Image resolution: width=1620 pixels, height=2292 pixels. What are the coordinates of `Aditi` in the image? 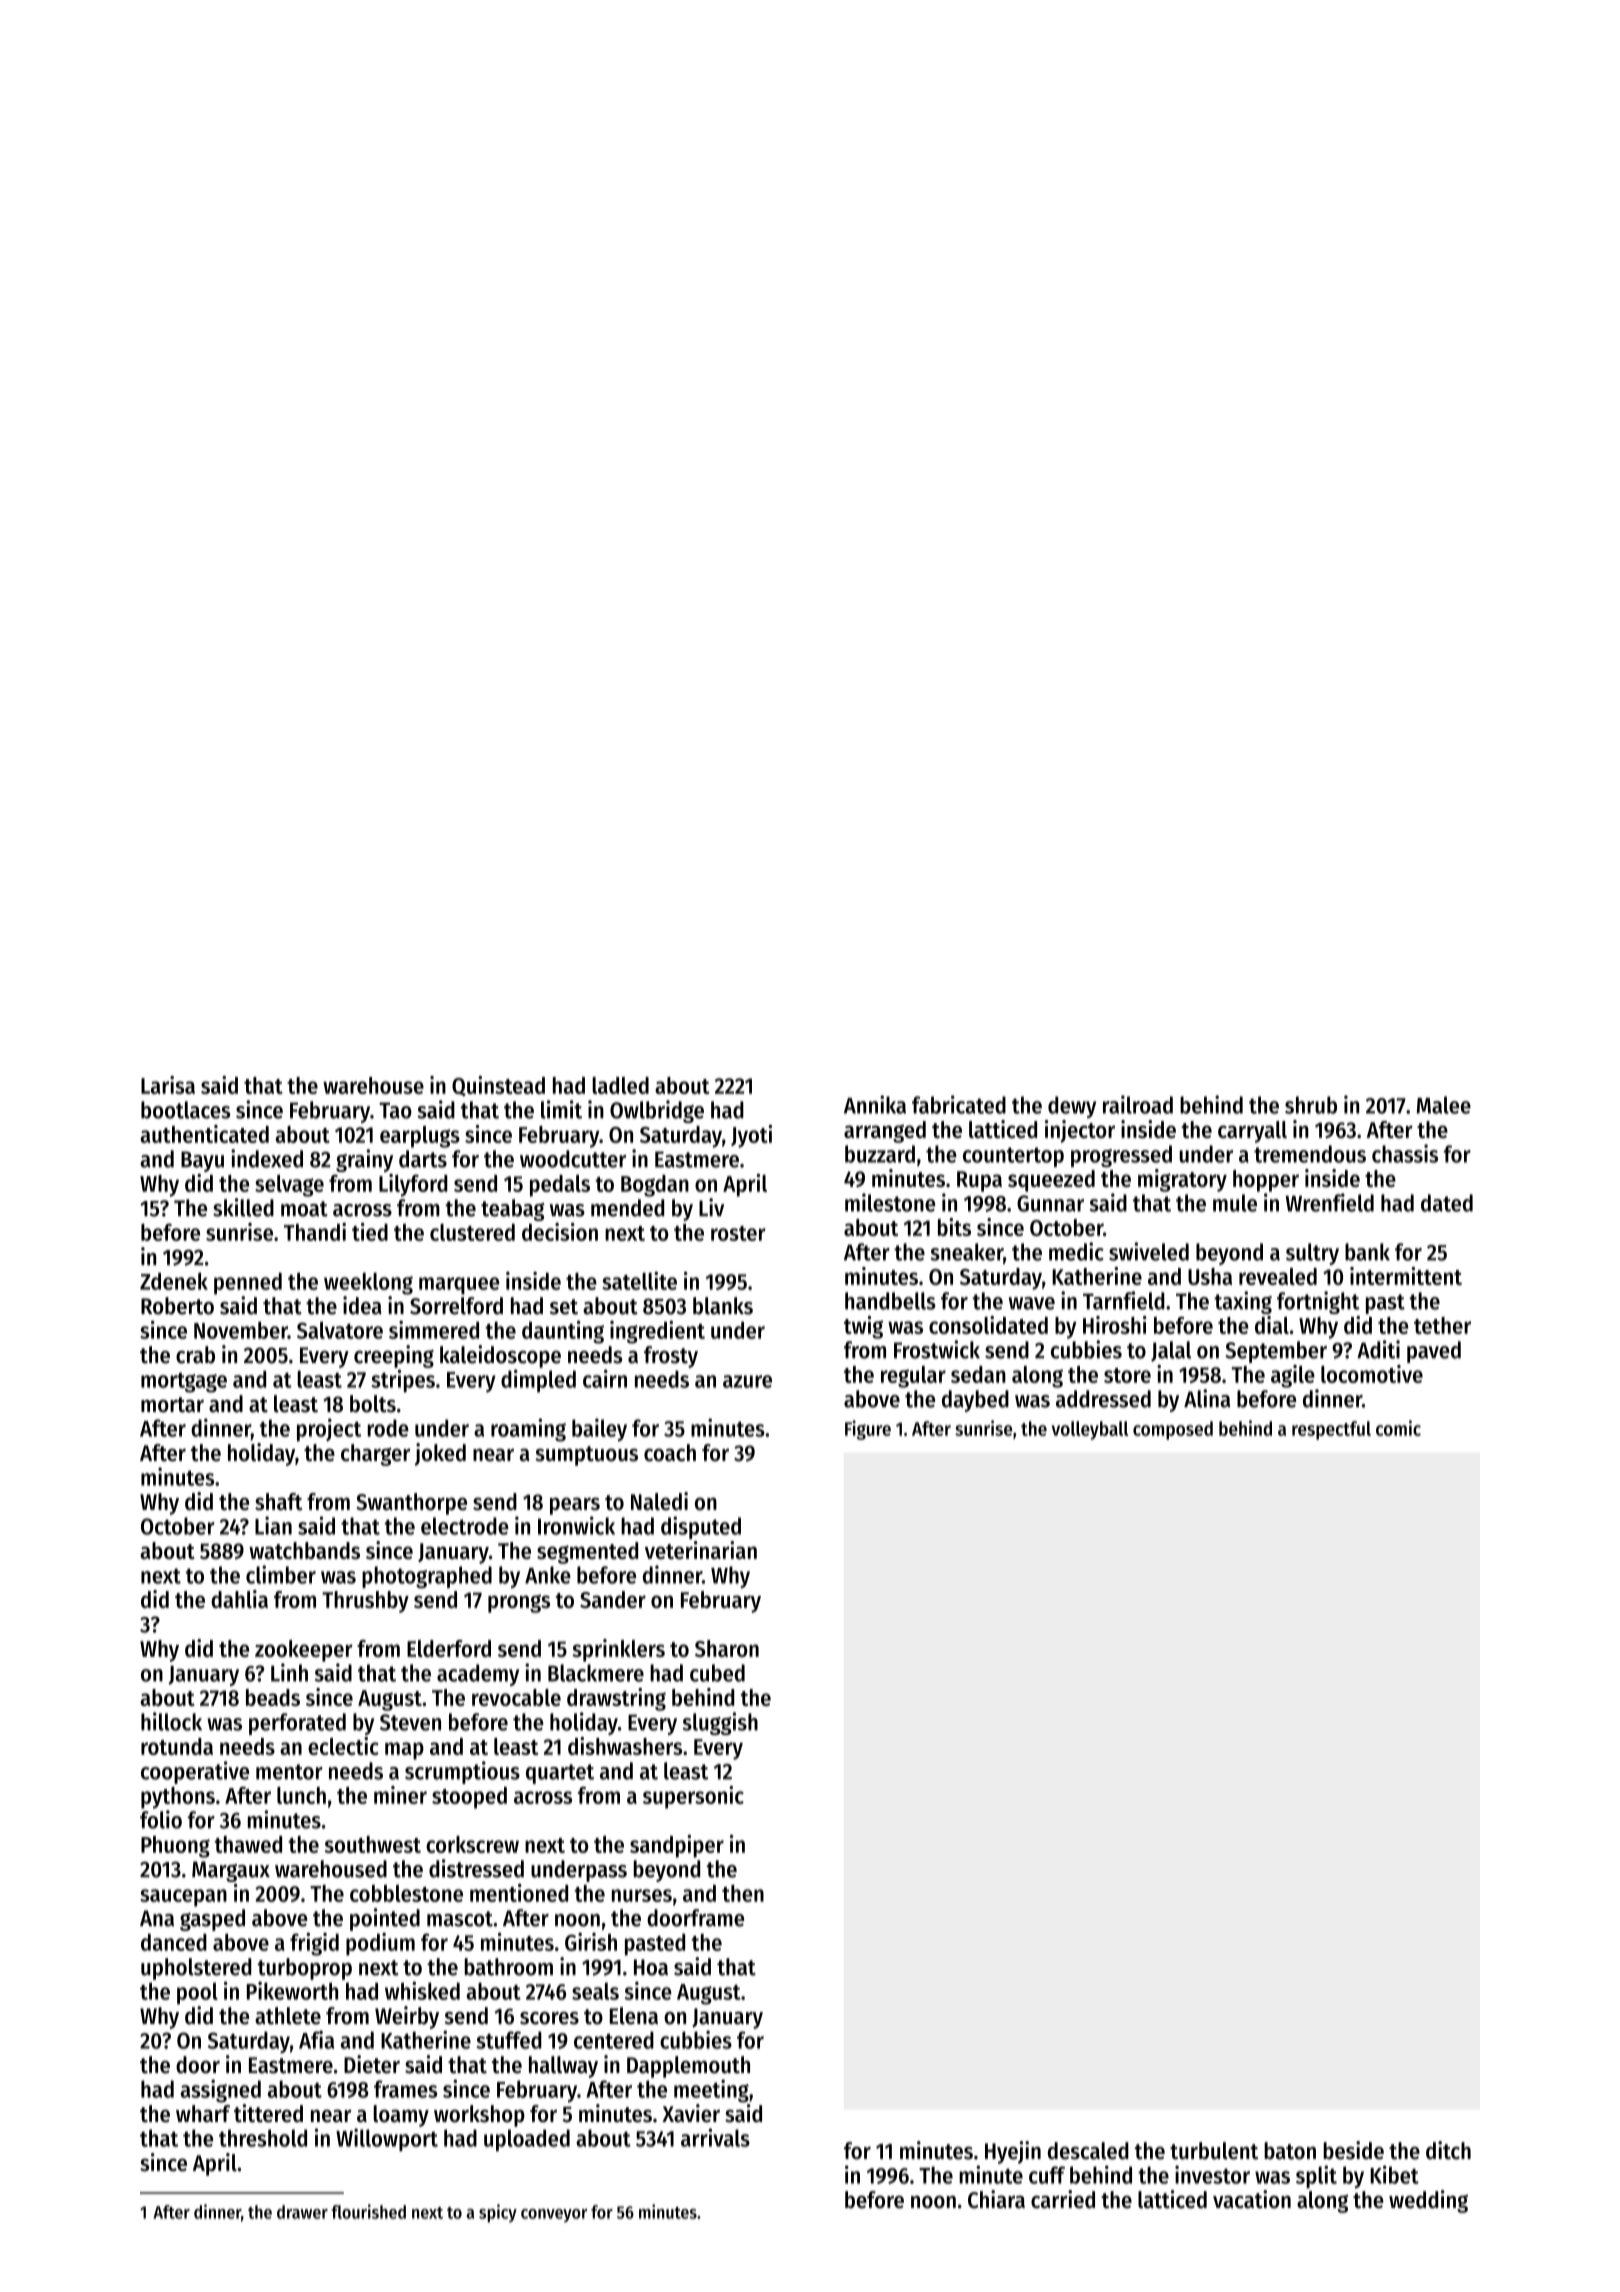 It's located at (1378, 1349).
